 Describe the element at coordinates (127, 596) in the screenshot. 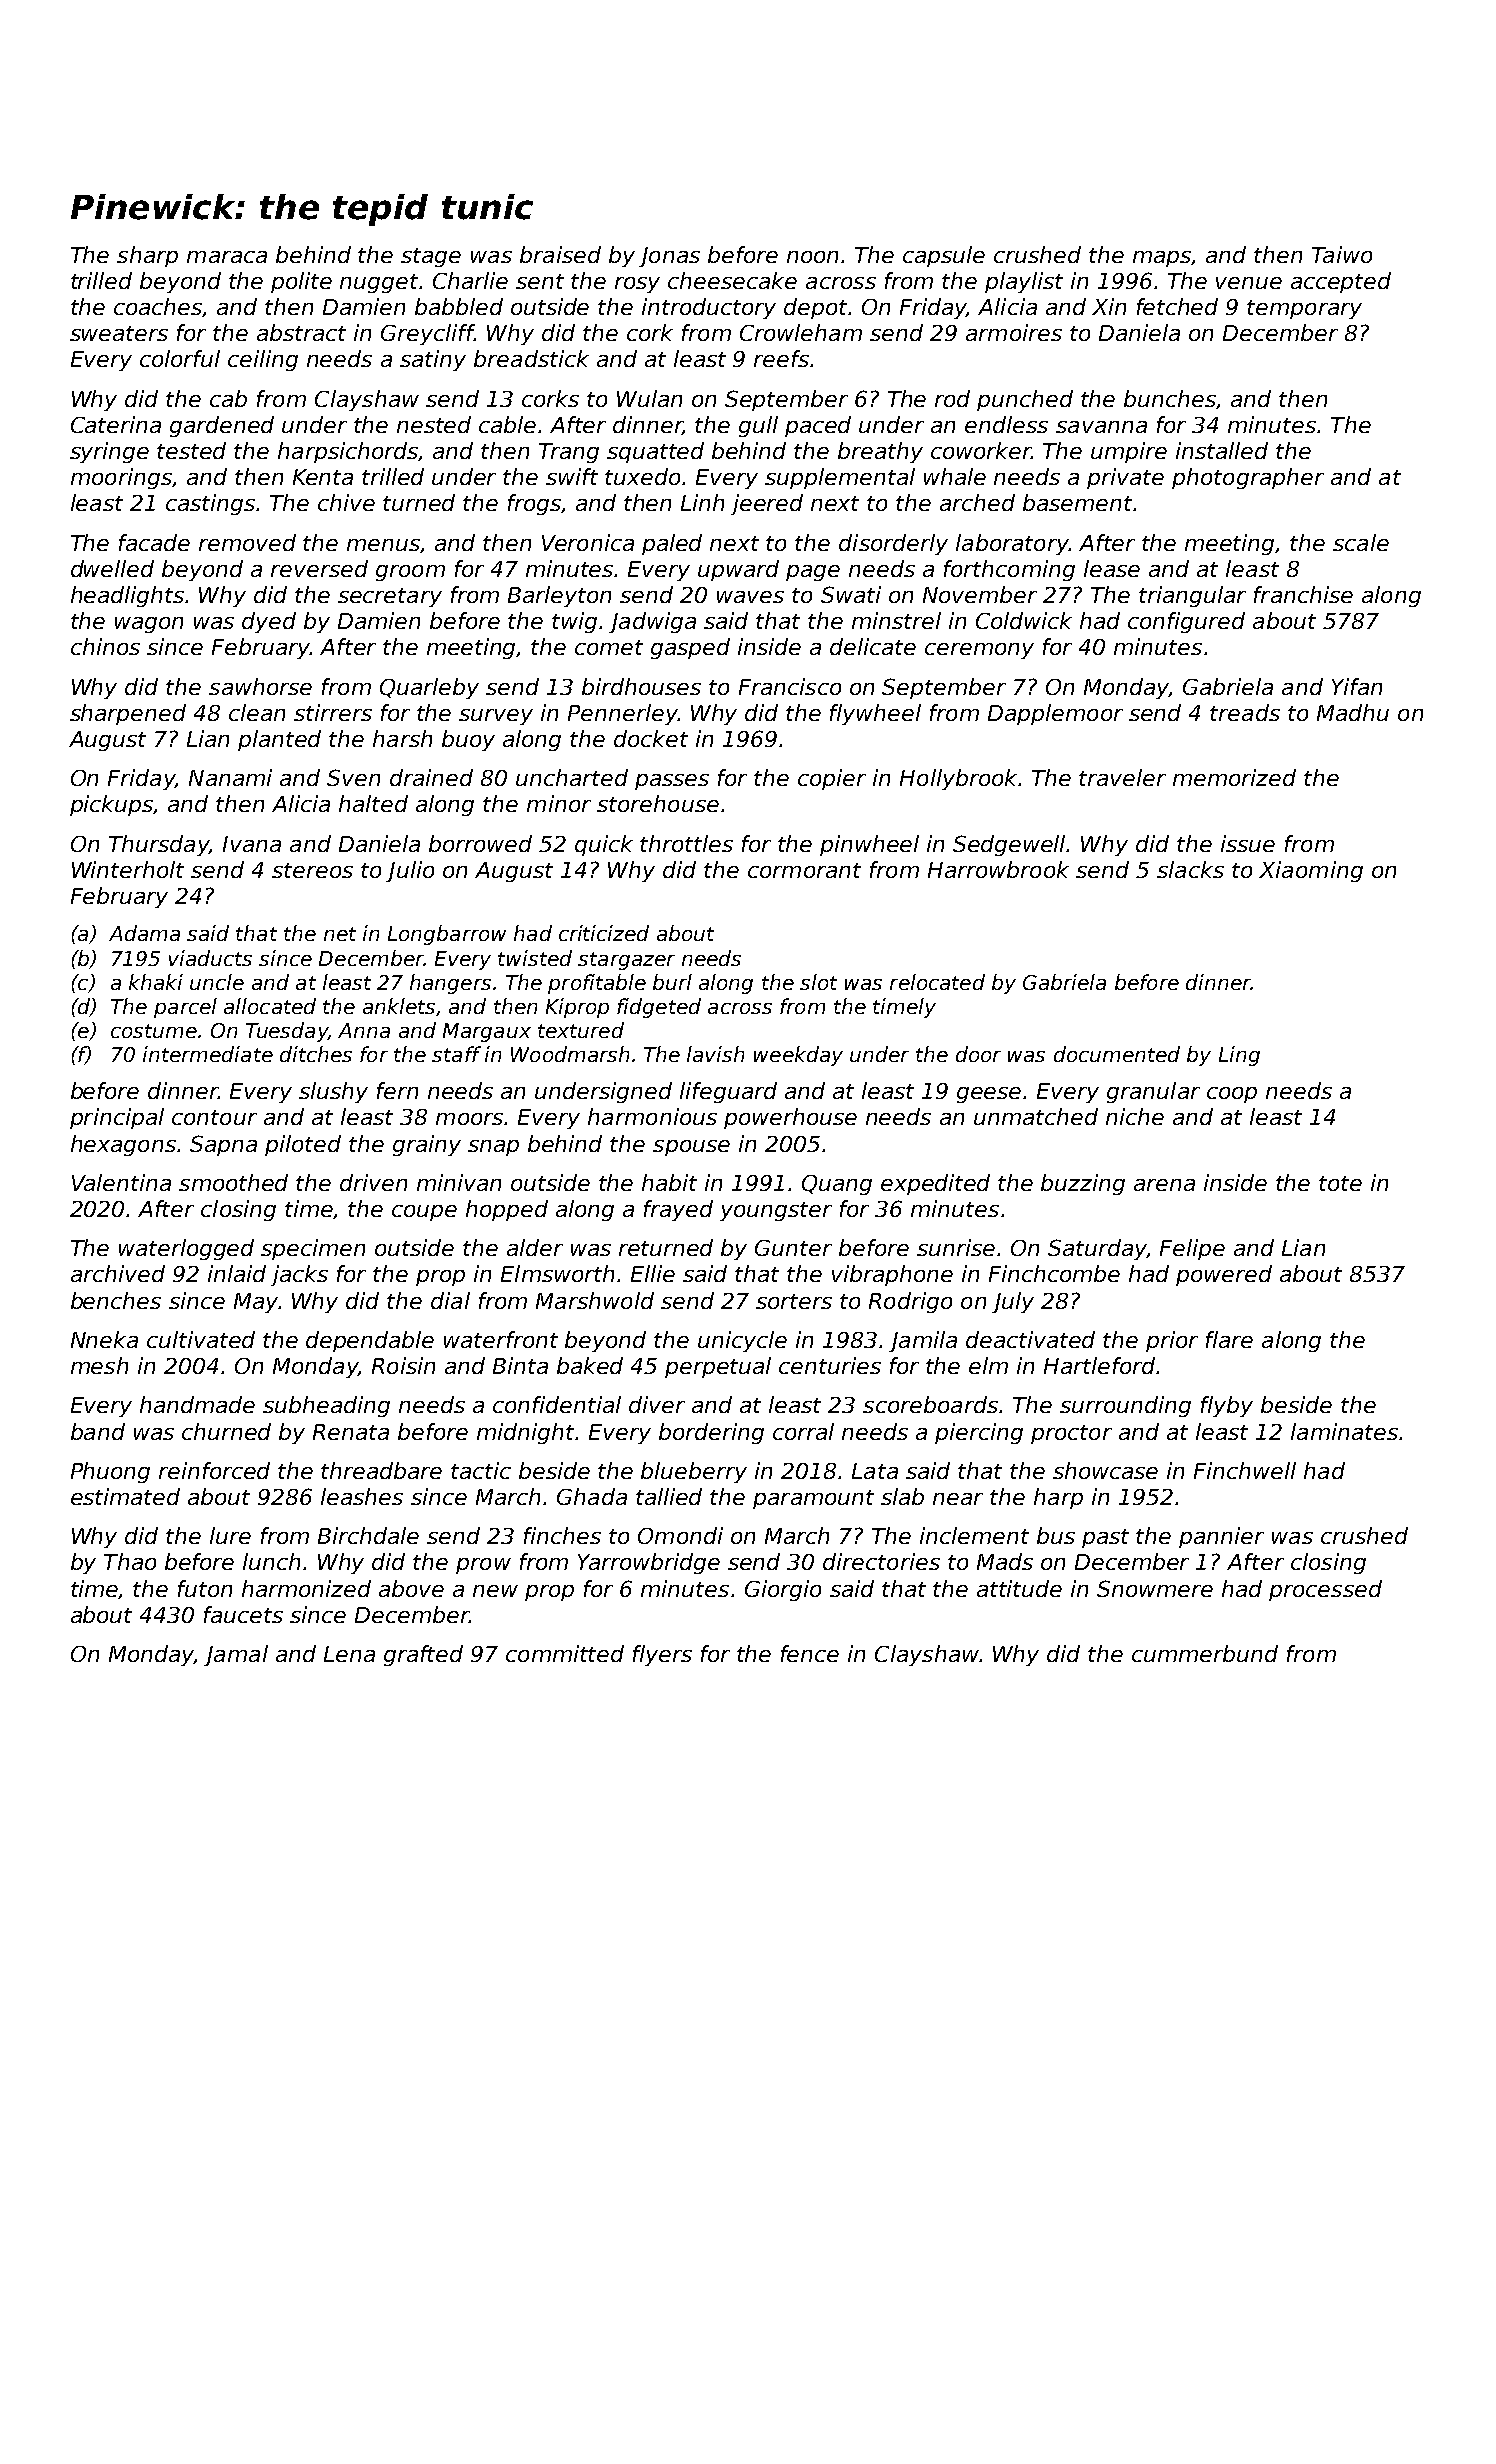

I see `headlights` at that location.
